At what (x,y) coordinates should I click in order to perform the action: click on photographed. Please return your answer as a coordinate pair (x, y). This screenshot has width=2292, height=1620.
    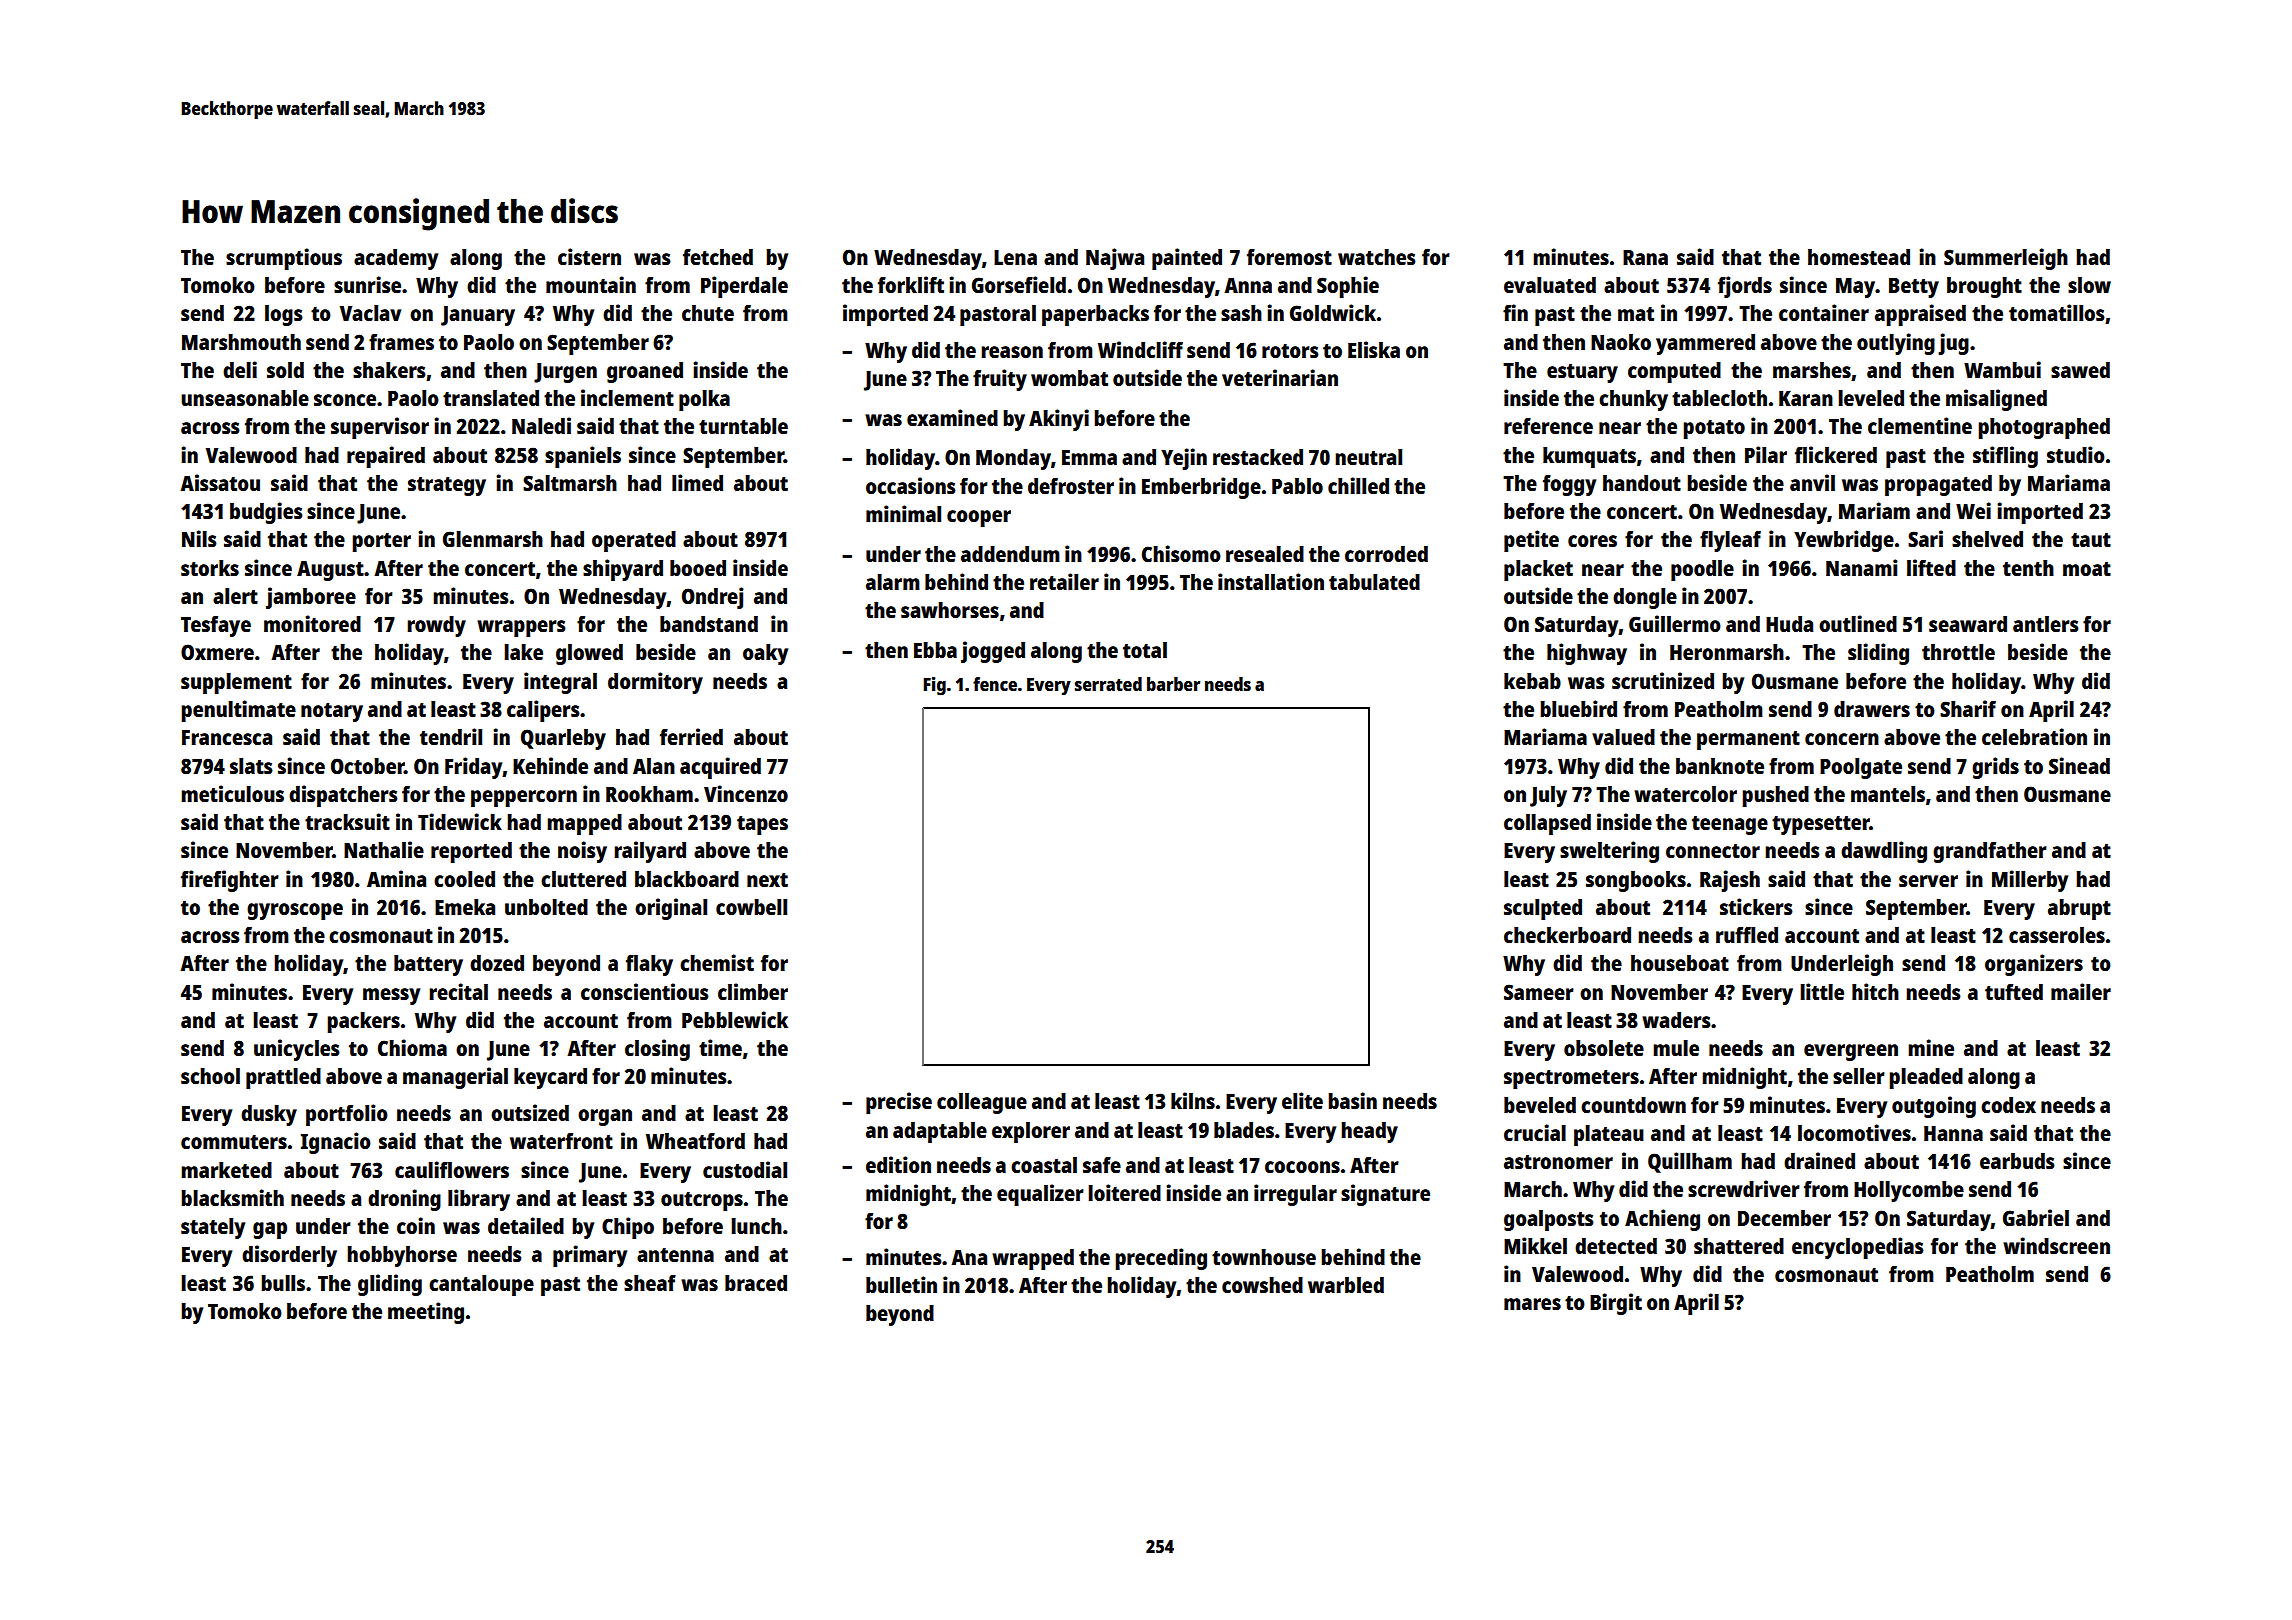
    Looking at the image, I should click on (2044, 428).
